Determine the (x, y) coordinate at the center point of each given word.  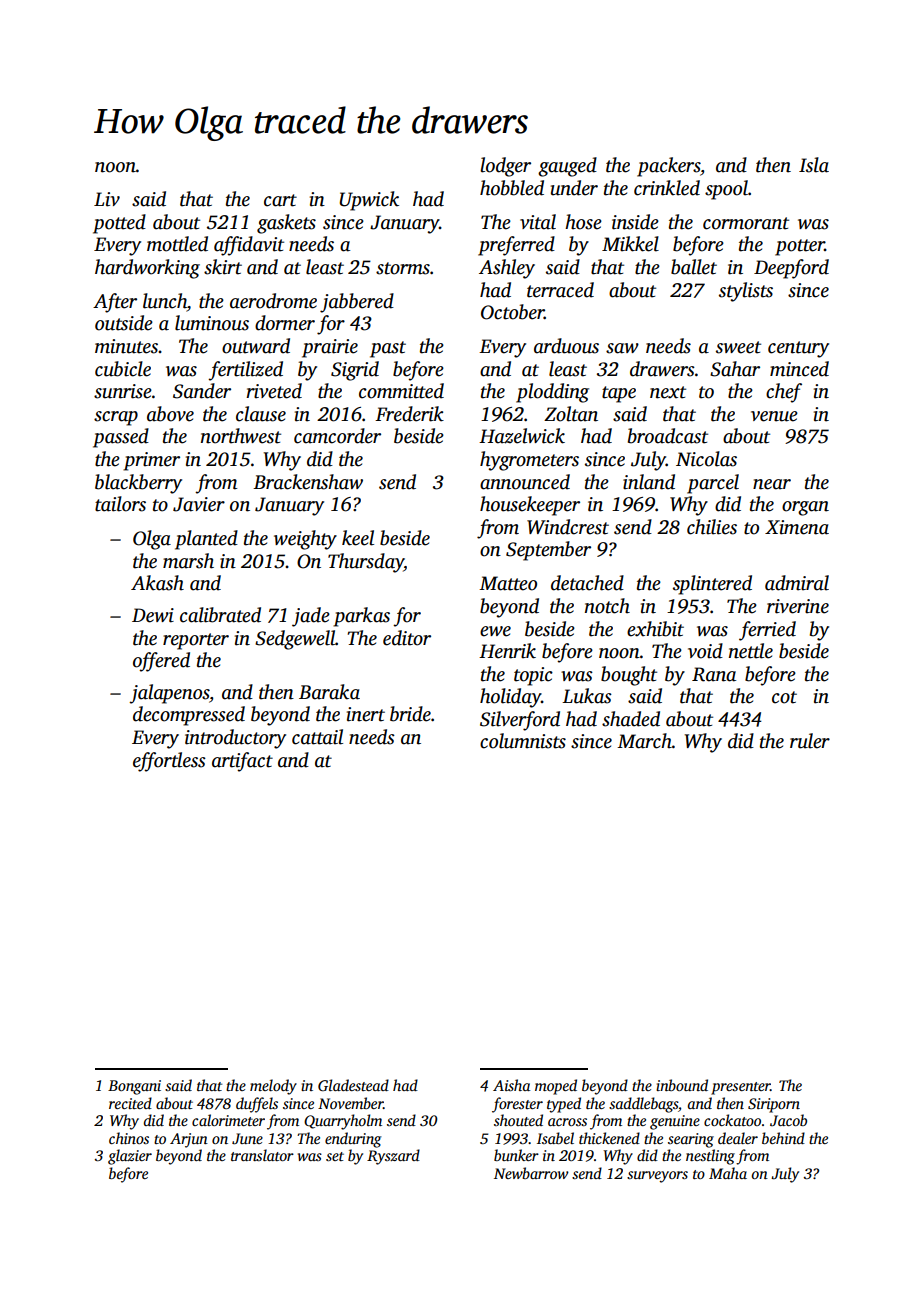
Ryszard (393, 1157)
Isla (814, 165)
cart (280, 200)
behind (783, 1138)
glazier (130, 1157)
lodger (505, 167)
